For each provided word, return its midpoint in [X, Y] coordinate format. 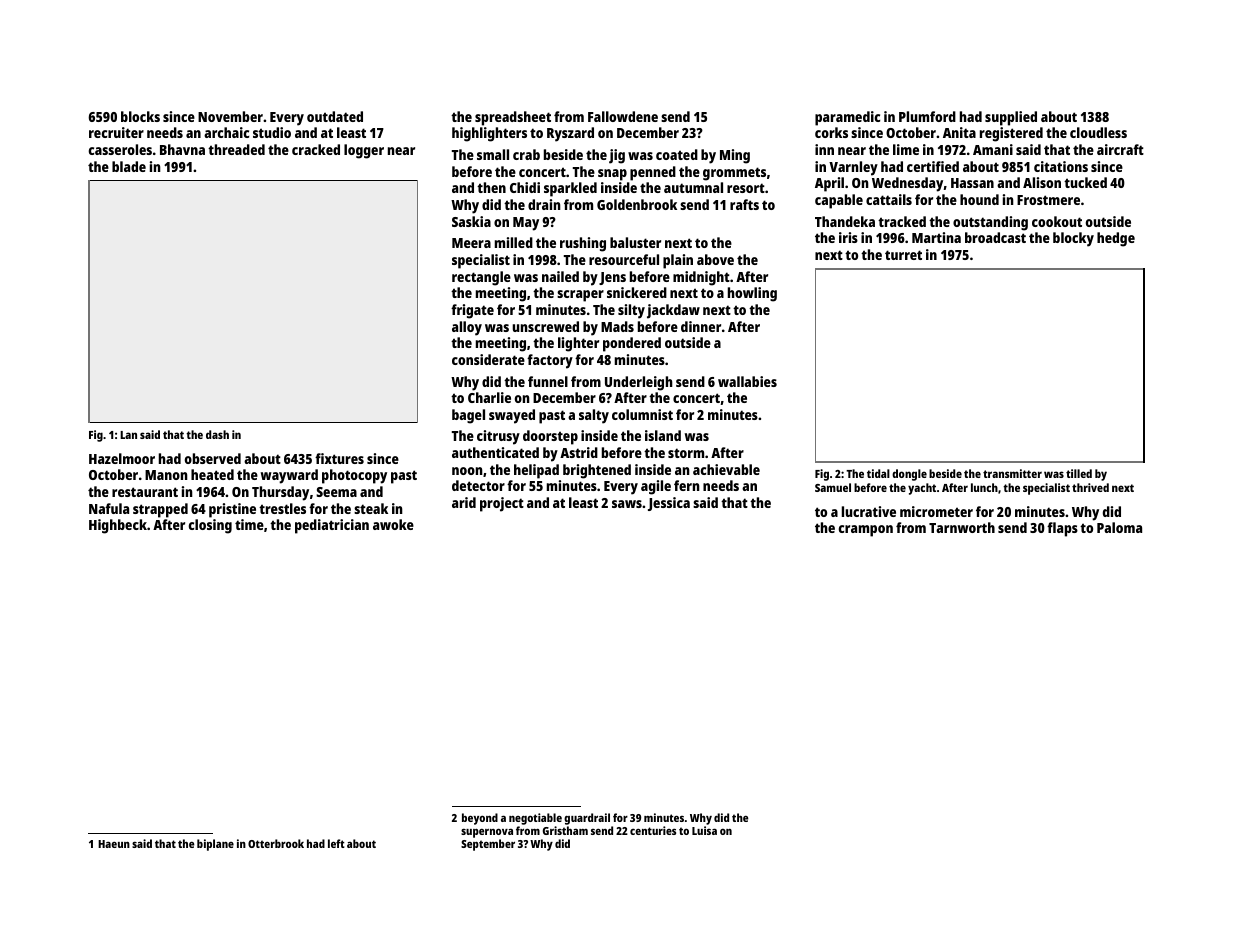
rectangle [481, 278]
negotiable [535, 819]
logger [364, 151]
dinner [701, 326]
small [493, 154]
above [715, 259]
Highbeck [118, 526]
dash [217, 434]
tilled [1079, 473]
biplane [215, 845]
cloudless [1098, 132]
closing [210, 526]
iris [848, 237]
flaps [1062, 529]
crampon [866, 531]
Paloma [1119, 527]
